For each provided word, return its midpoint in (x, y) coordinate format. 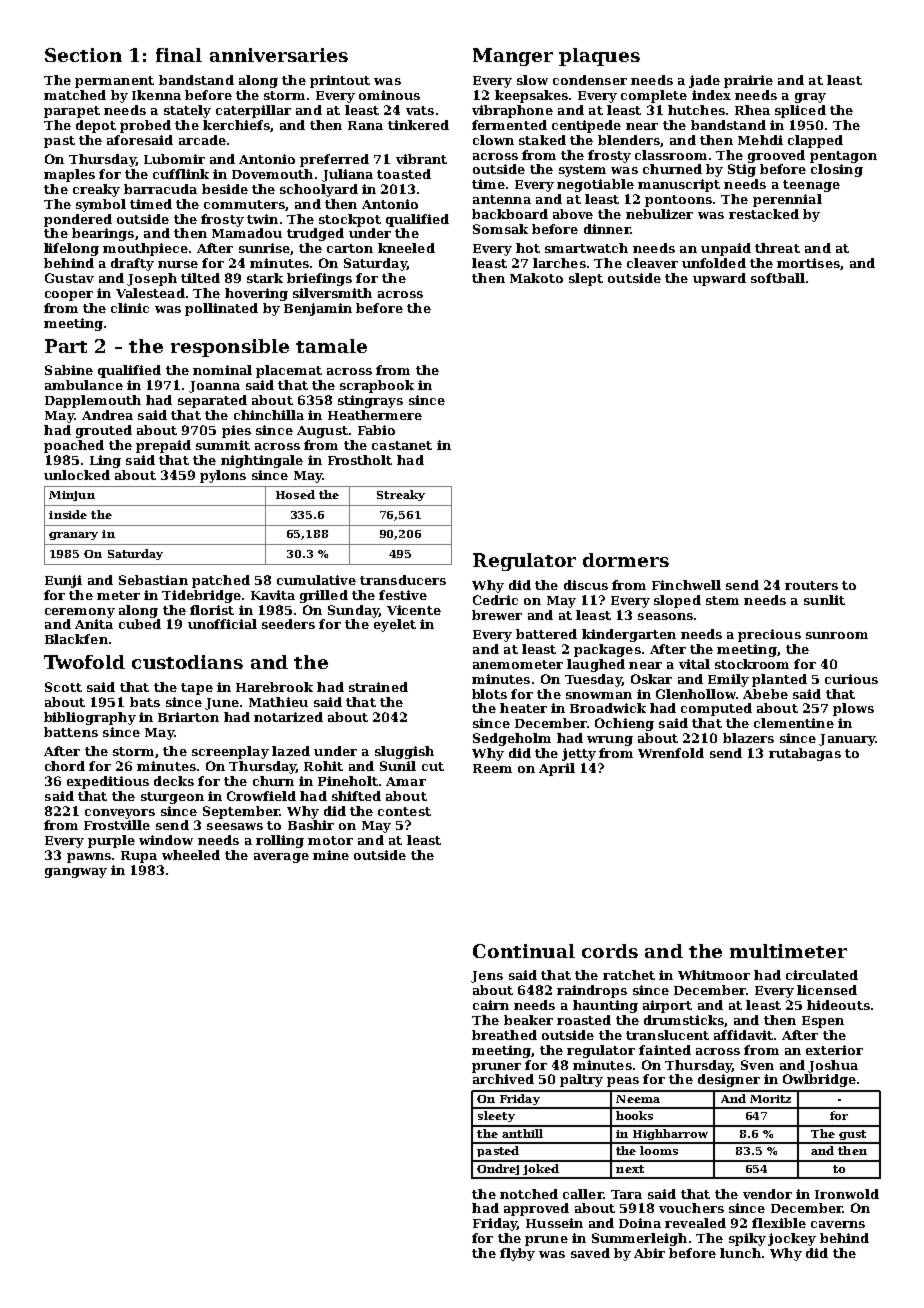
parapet (72, 112)
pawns (89, 858)
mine (331, 855)
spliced (800, 111)
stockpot (350, 220)
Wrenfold (671, 753)
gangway (76, 873)
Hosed (295, 494)
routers (811, 585)
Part (66, 346)
